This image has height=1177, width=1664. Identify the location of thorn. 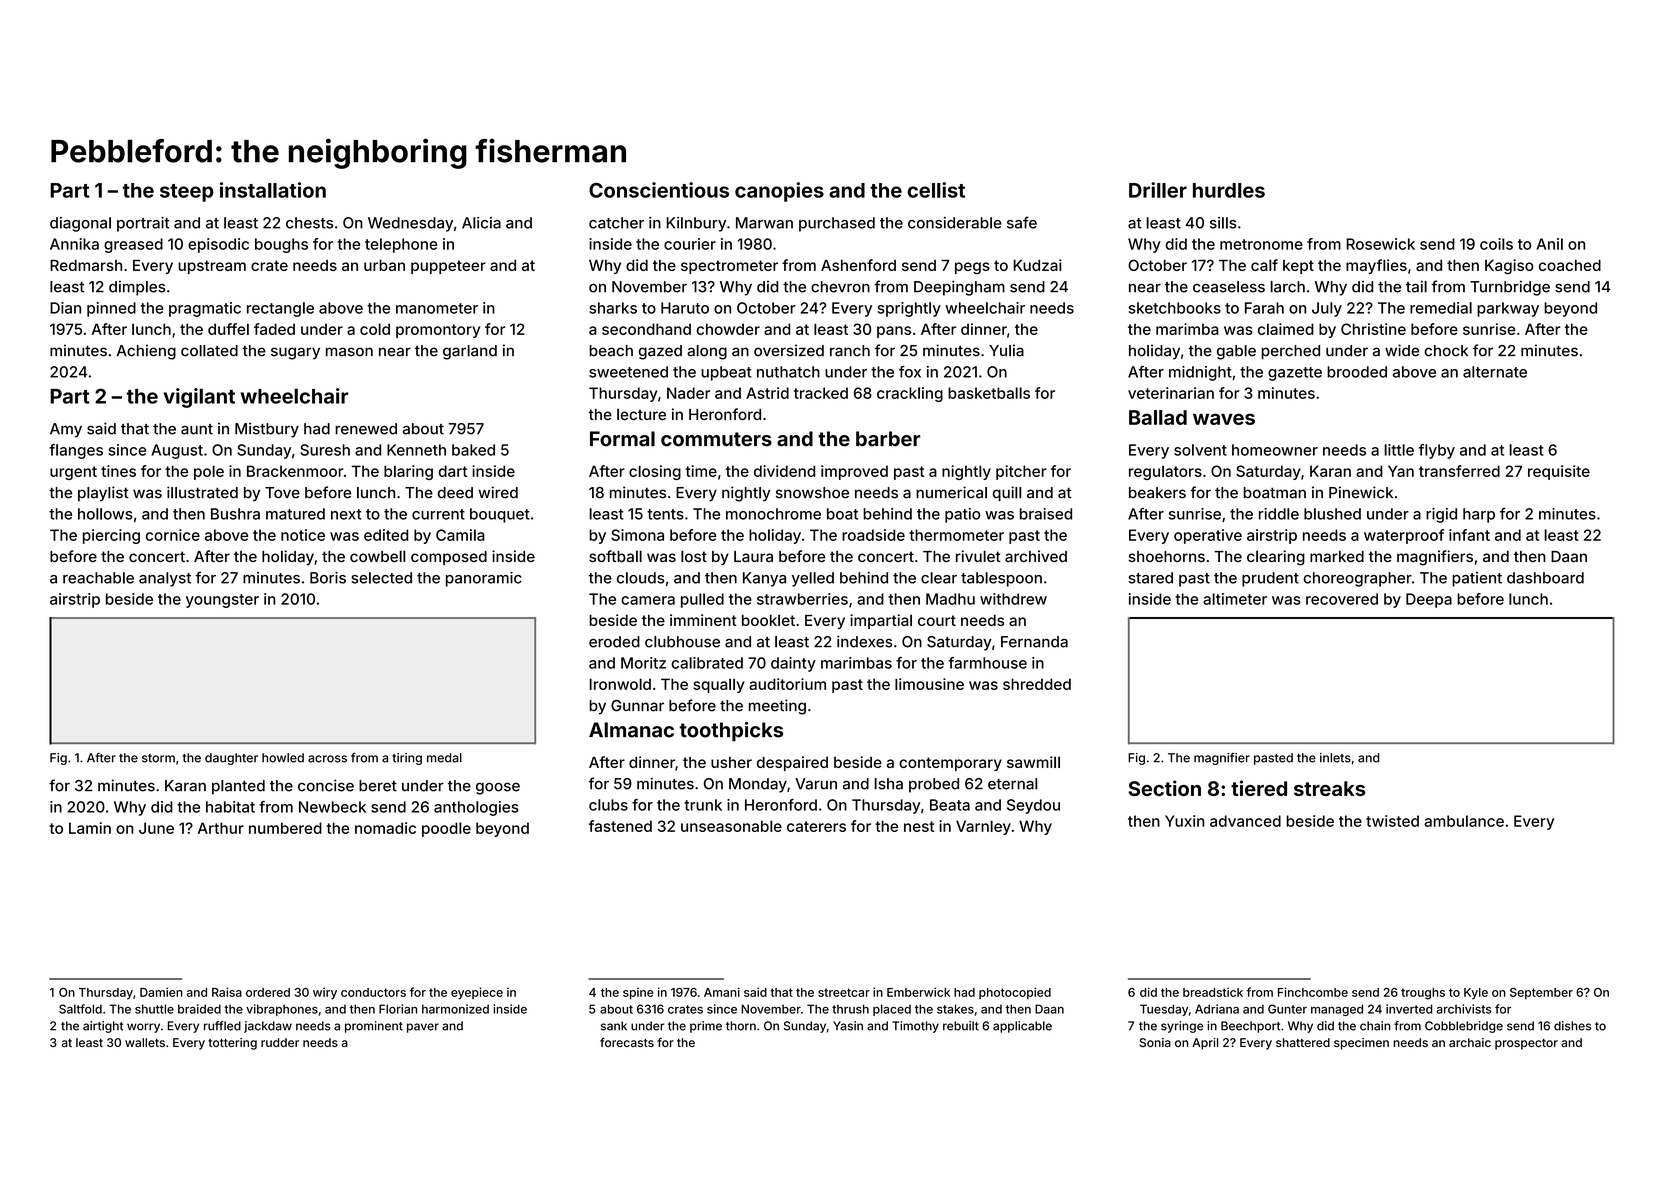
(741, 1026).
